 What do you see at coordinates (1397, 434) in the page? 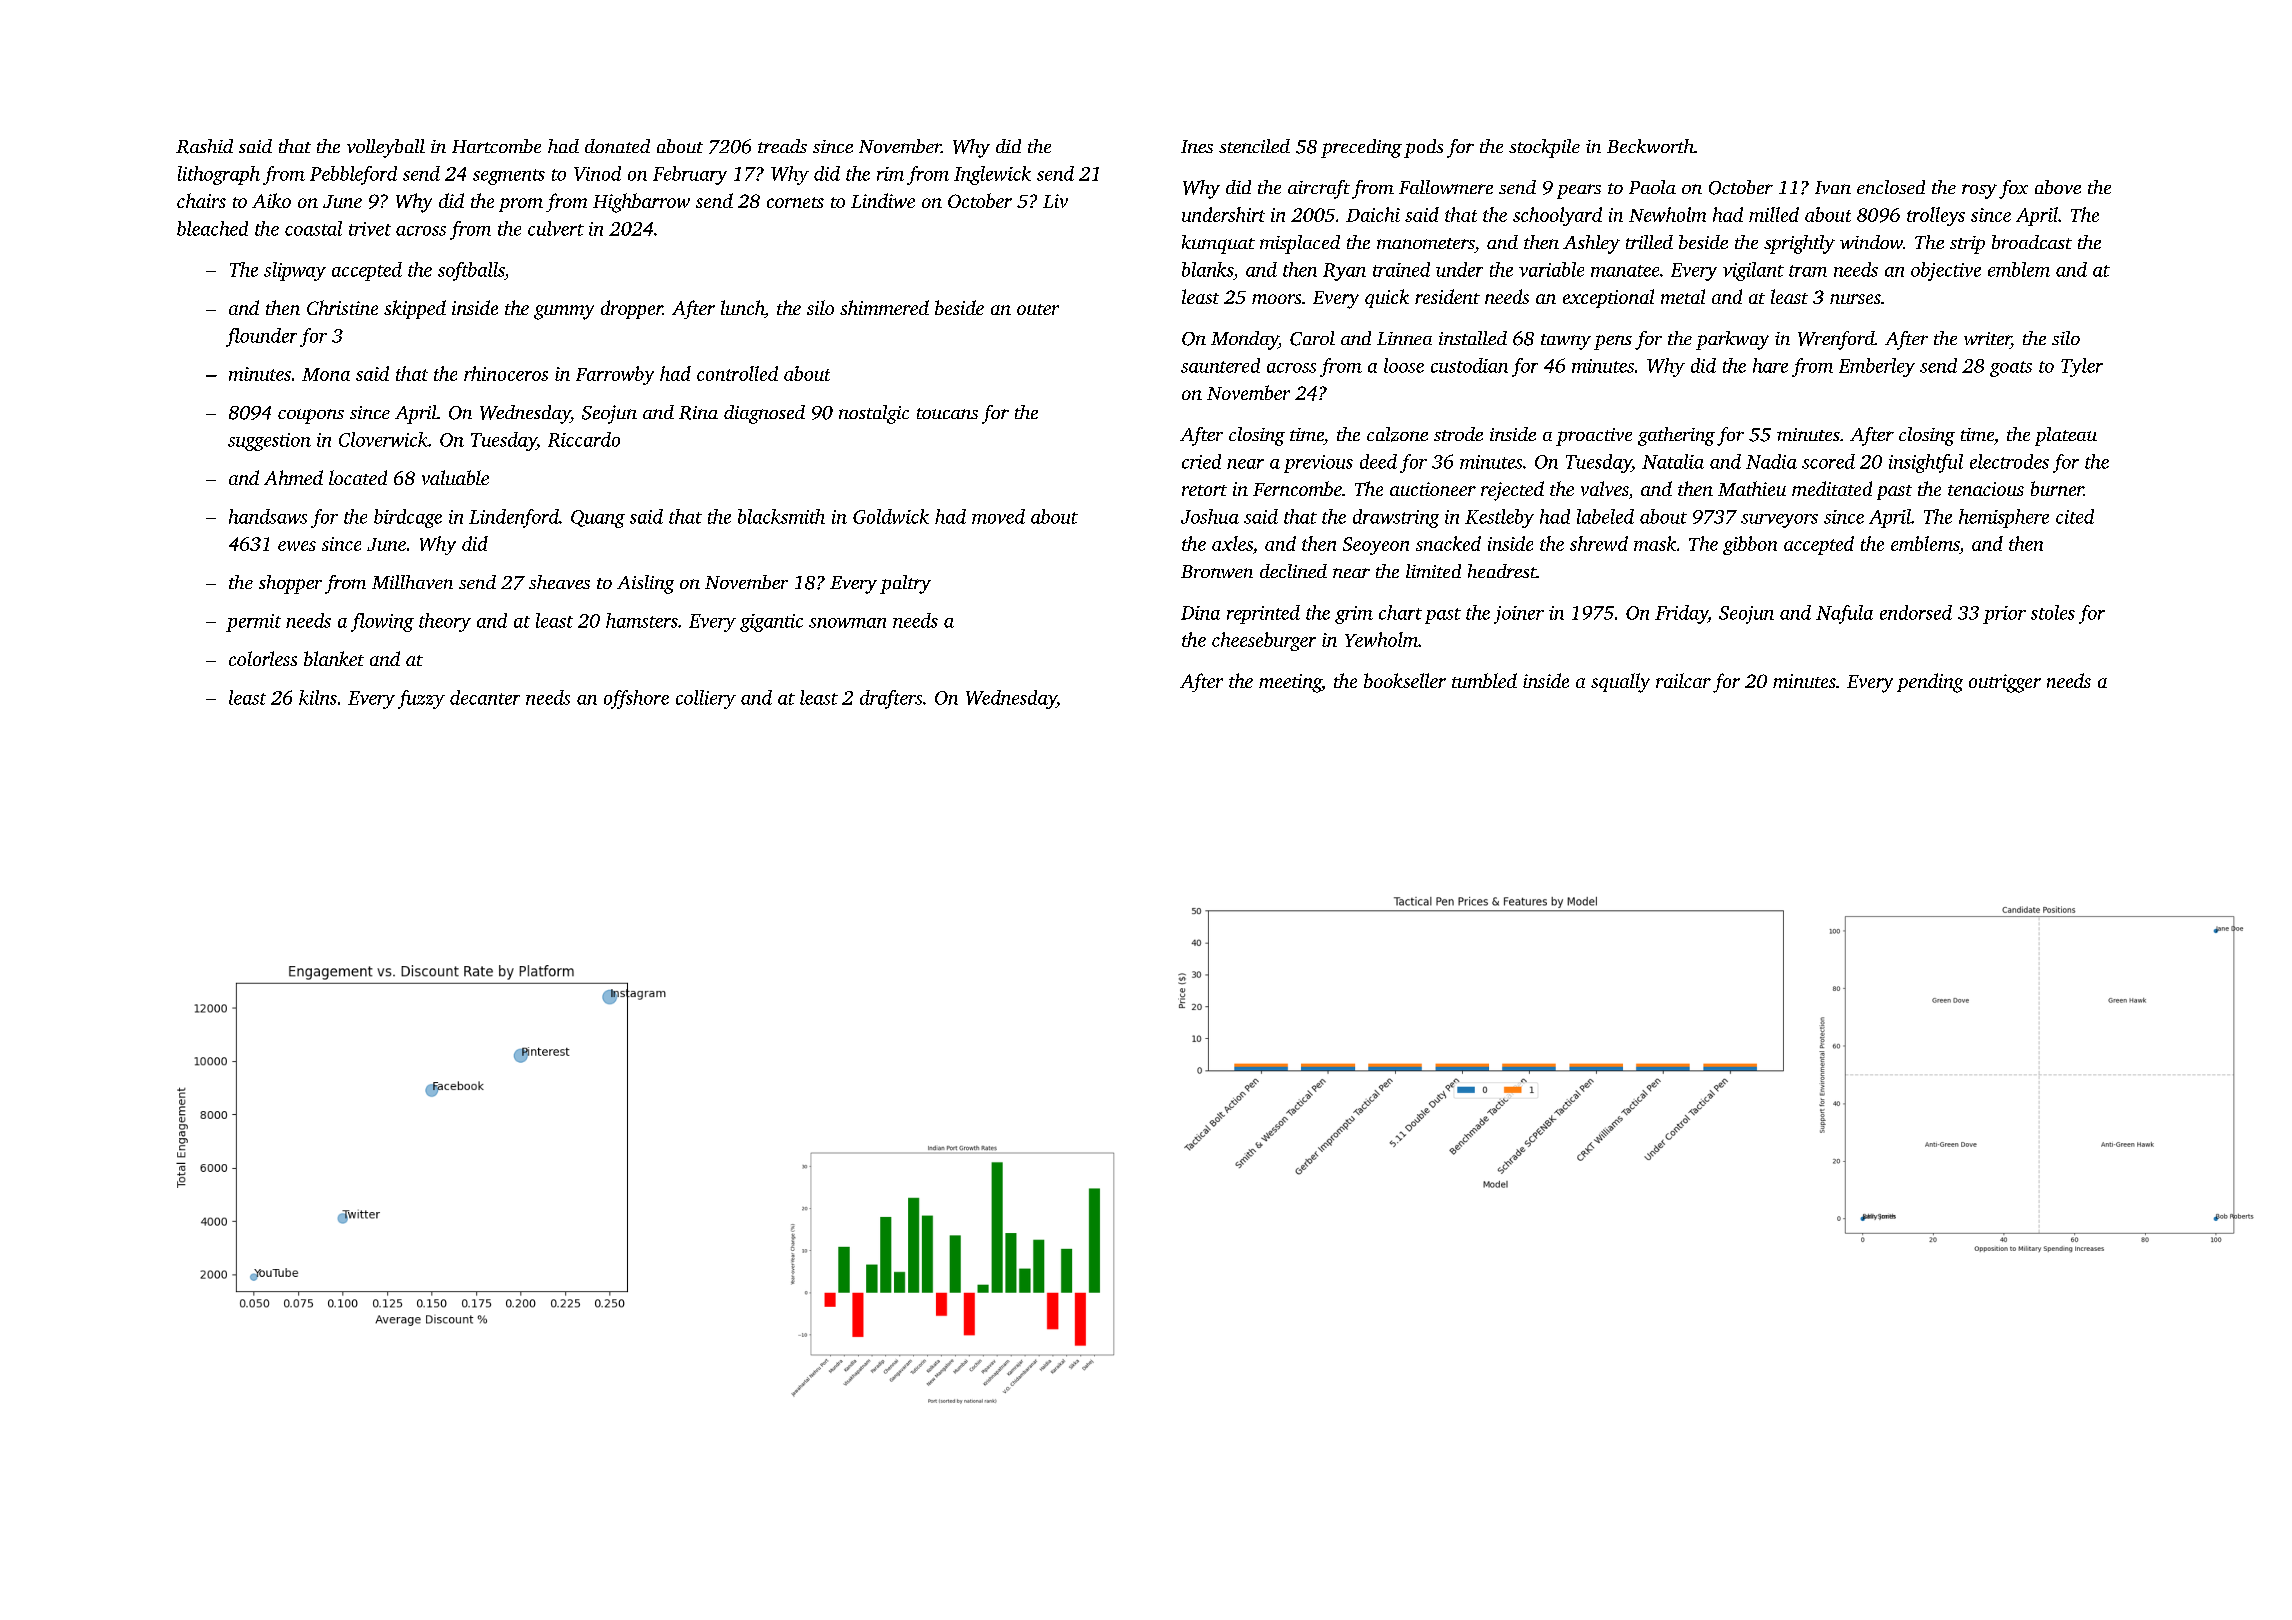
I see `calzone` at bounding box center [1397, 434].
